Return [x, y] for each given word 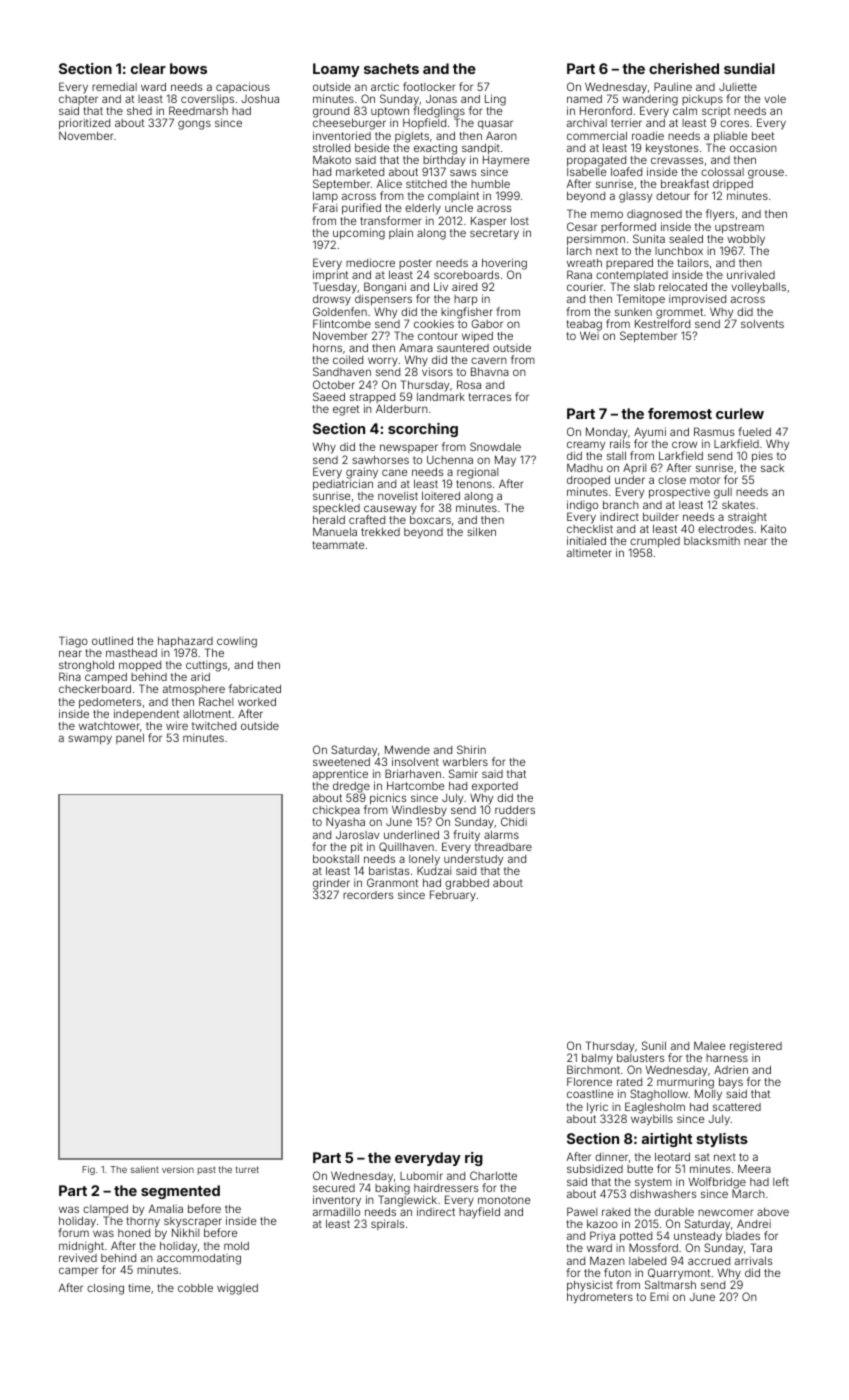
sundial [749, 68]
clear [148, 68]
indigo [582, 506]
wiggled [237, 1289]
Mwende [407, 749]
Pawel [582, 1211]
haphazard [185, 642]
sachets [391, 68]
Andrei [754, 1223]
